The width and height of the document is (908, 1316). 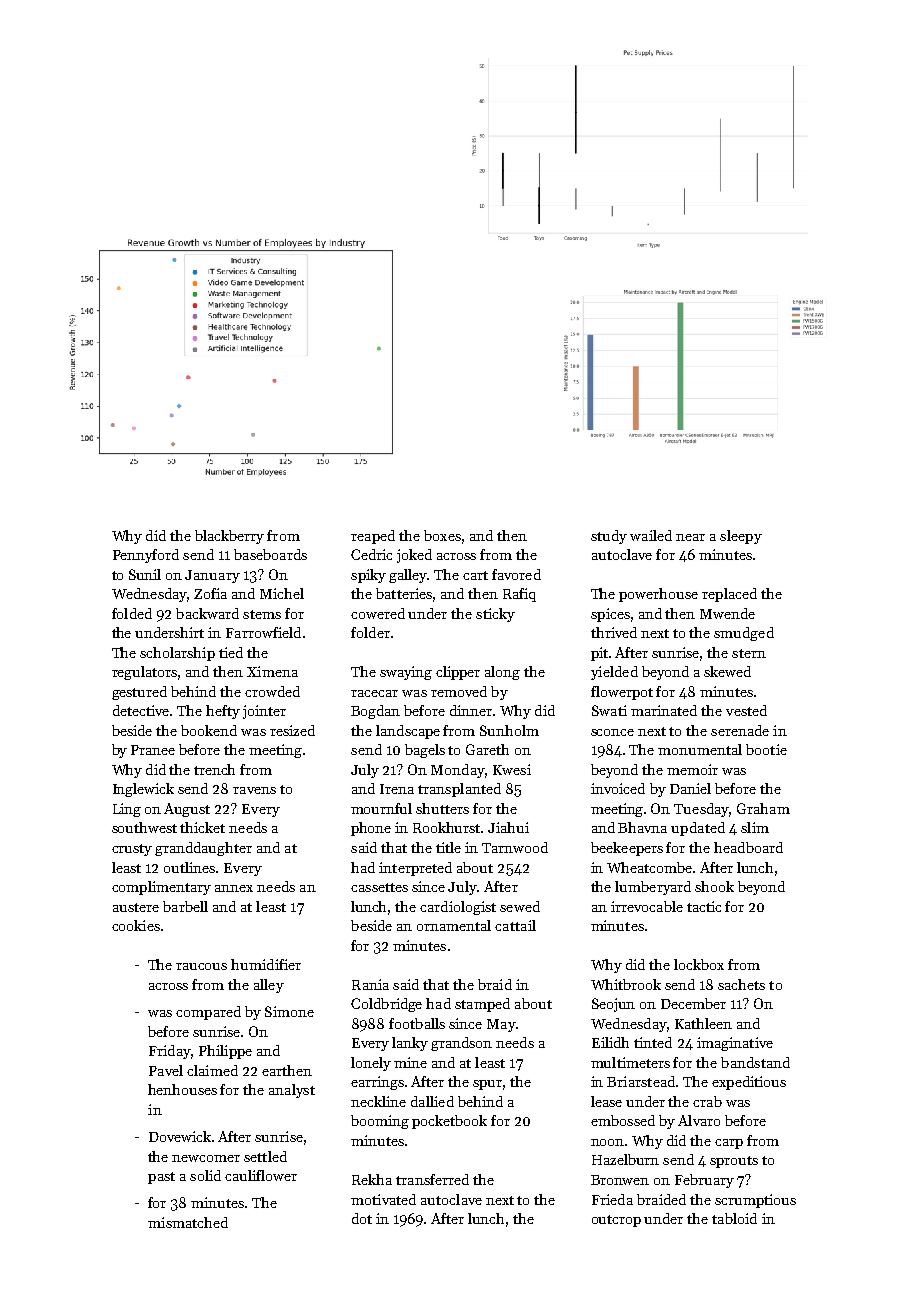 I want to click on backward, so click(x=207, y=613).
